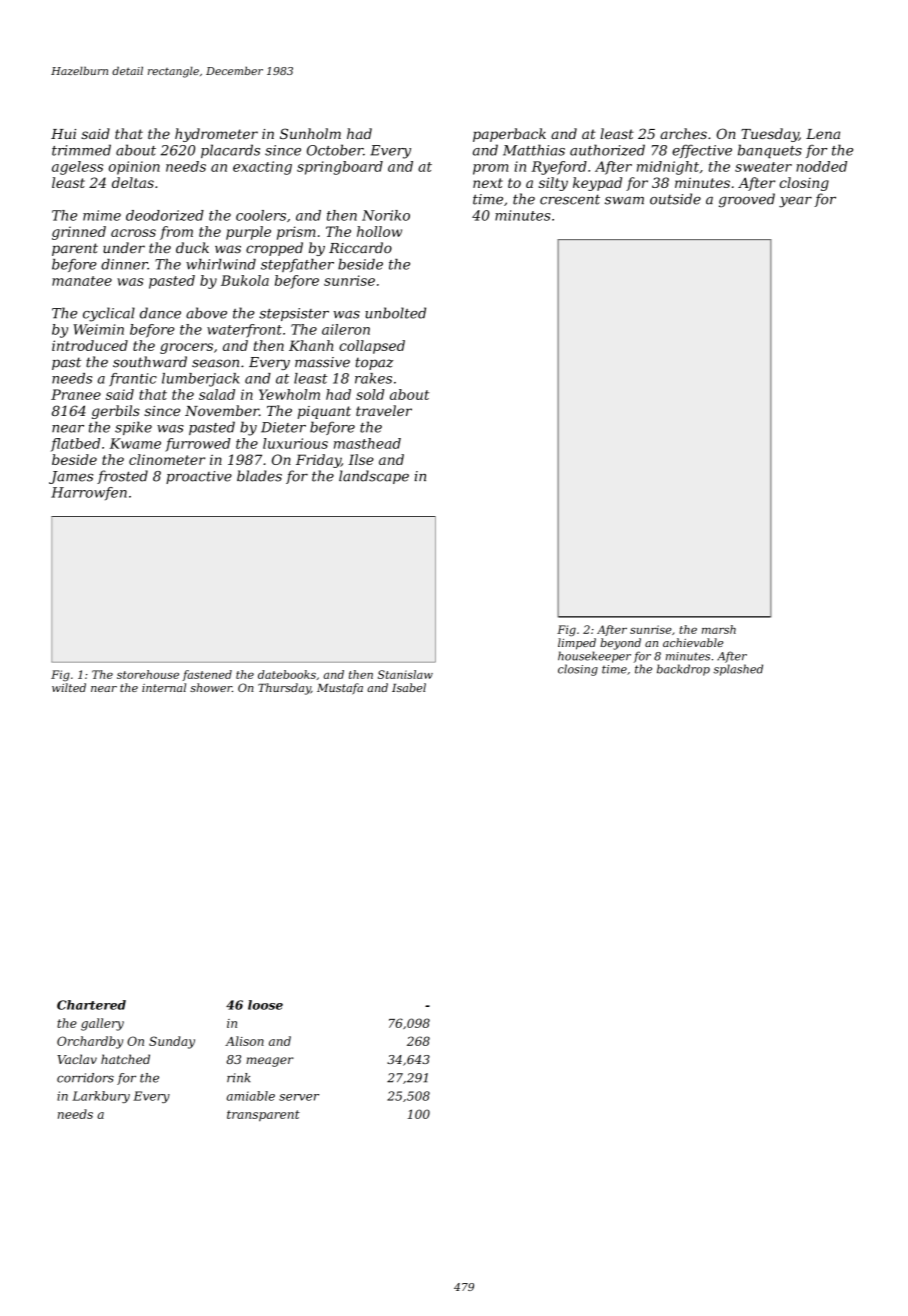 The width and height of the page is (908, 1316). Describe the element at coordinates (594, 657) in the page. I see `housekeeper` at that location.
